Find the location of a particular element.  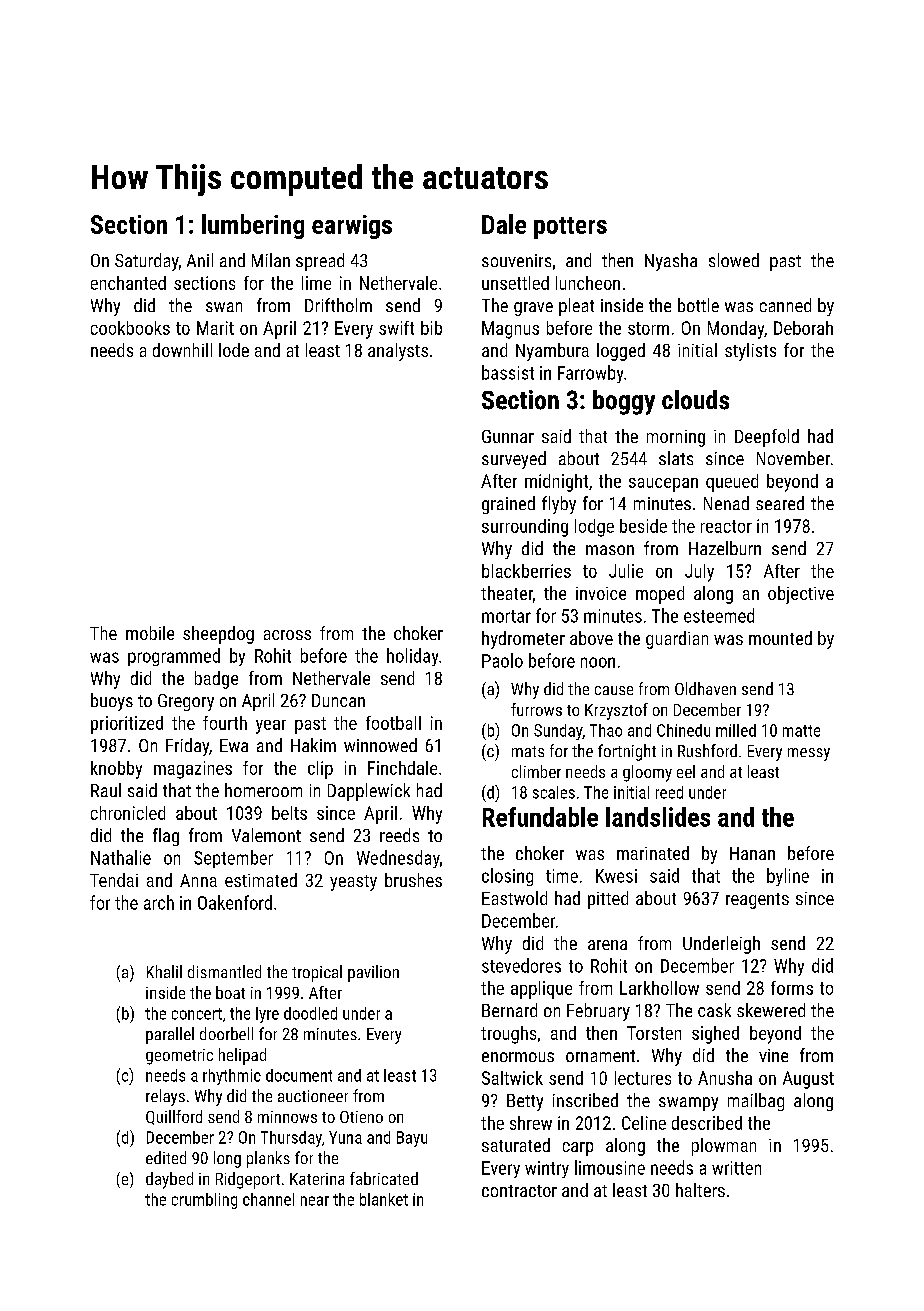

souvenirs is located at coordinates (516, 260).
